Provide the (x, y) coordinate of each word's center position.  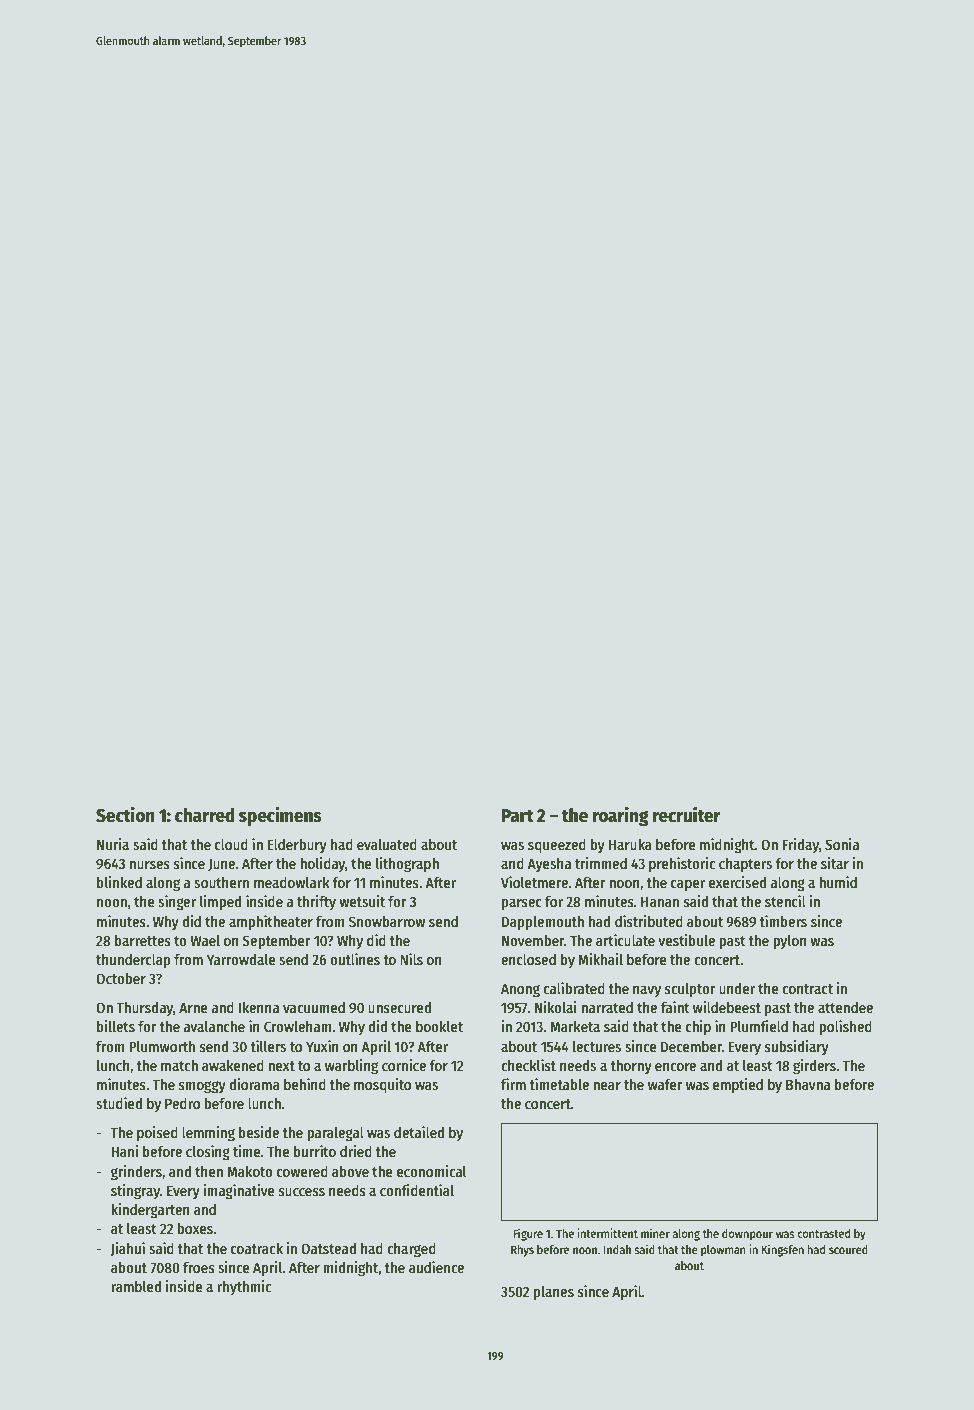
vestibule (686, 940)
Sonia (842, 844)
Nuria (113, 844)
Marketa (575, 1026)
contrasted (823, 1233)
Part (518, 816)
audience (436, 1267)
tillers (268, 1046)
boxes (195, 1228)
